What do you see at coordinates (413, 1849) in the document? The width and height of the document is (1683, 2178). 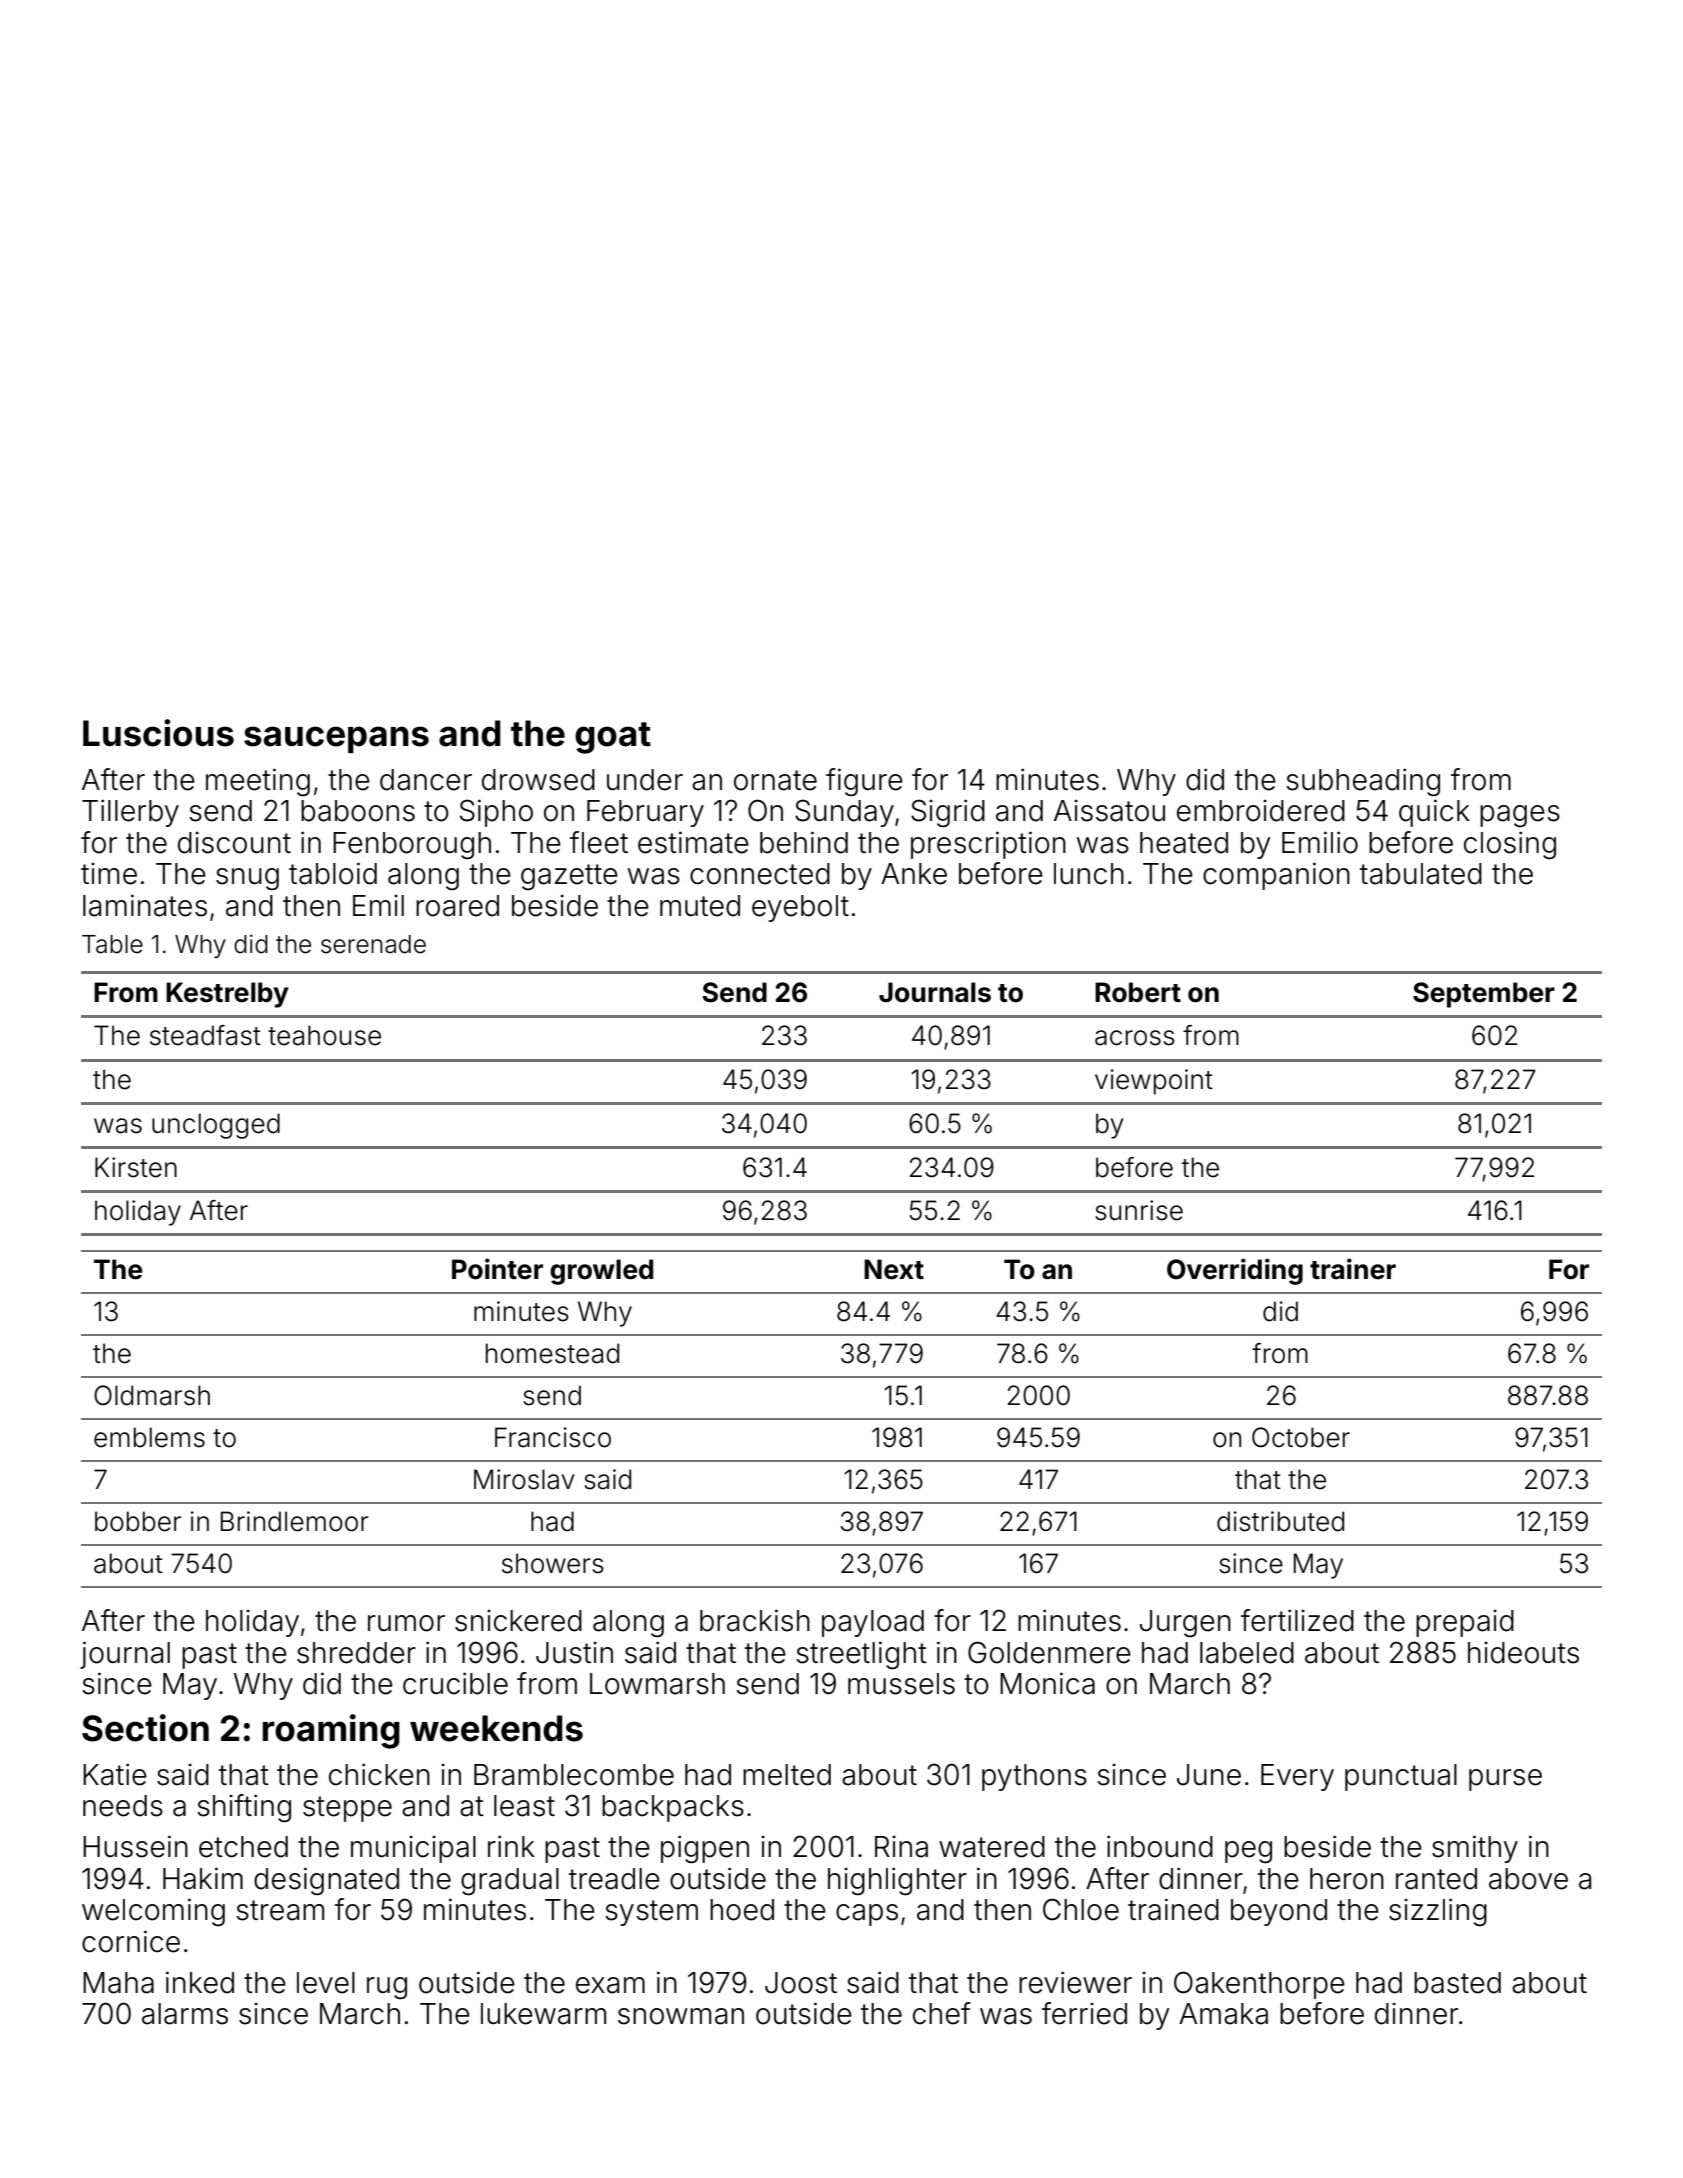 I see `municipal` at bounding box center [413, 1849].
